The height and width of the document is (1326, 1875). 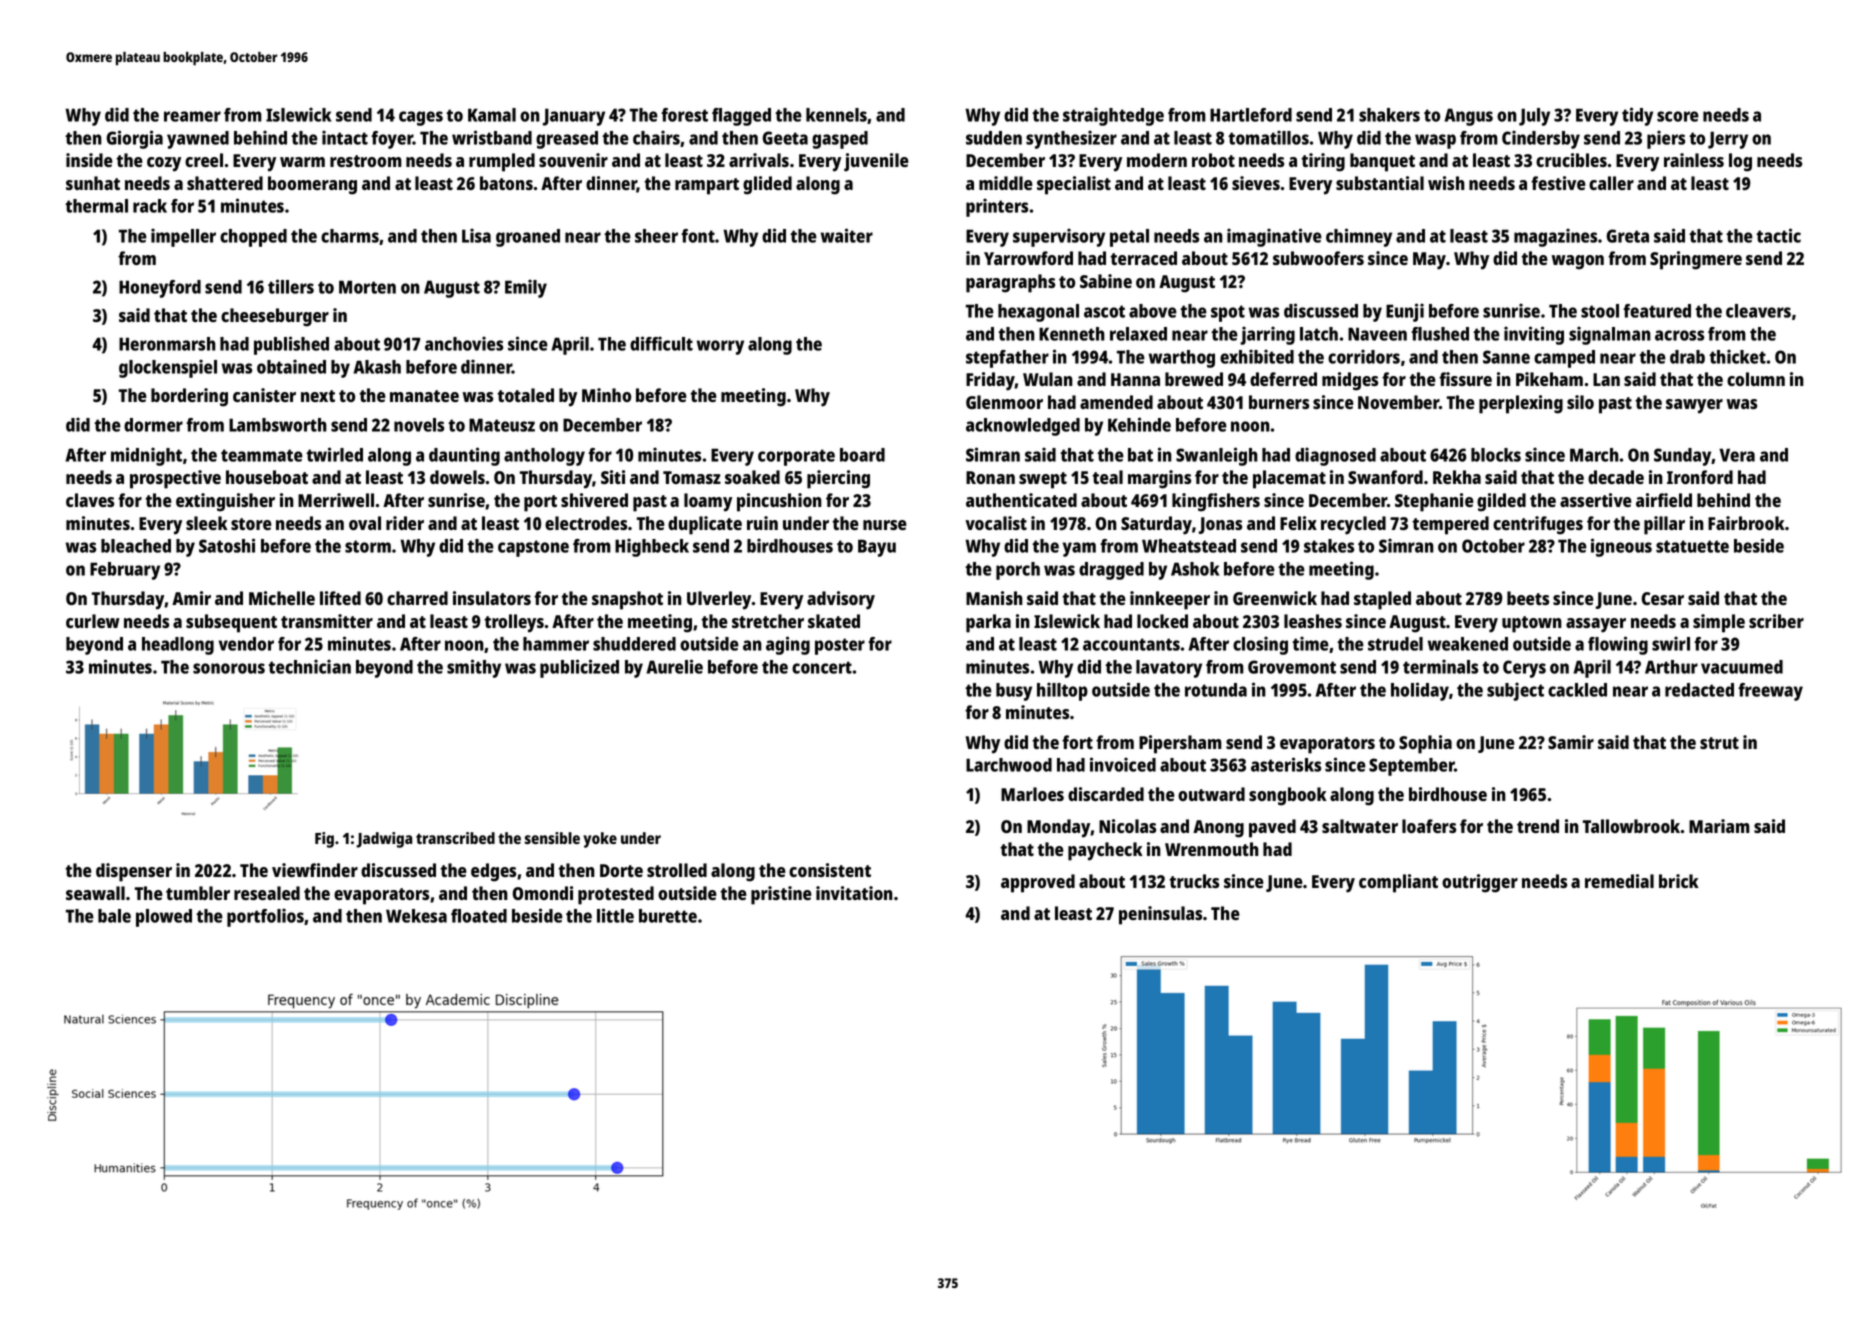 I want to click on column, so click(x=1756, y=379).
